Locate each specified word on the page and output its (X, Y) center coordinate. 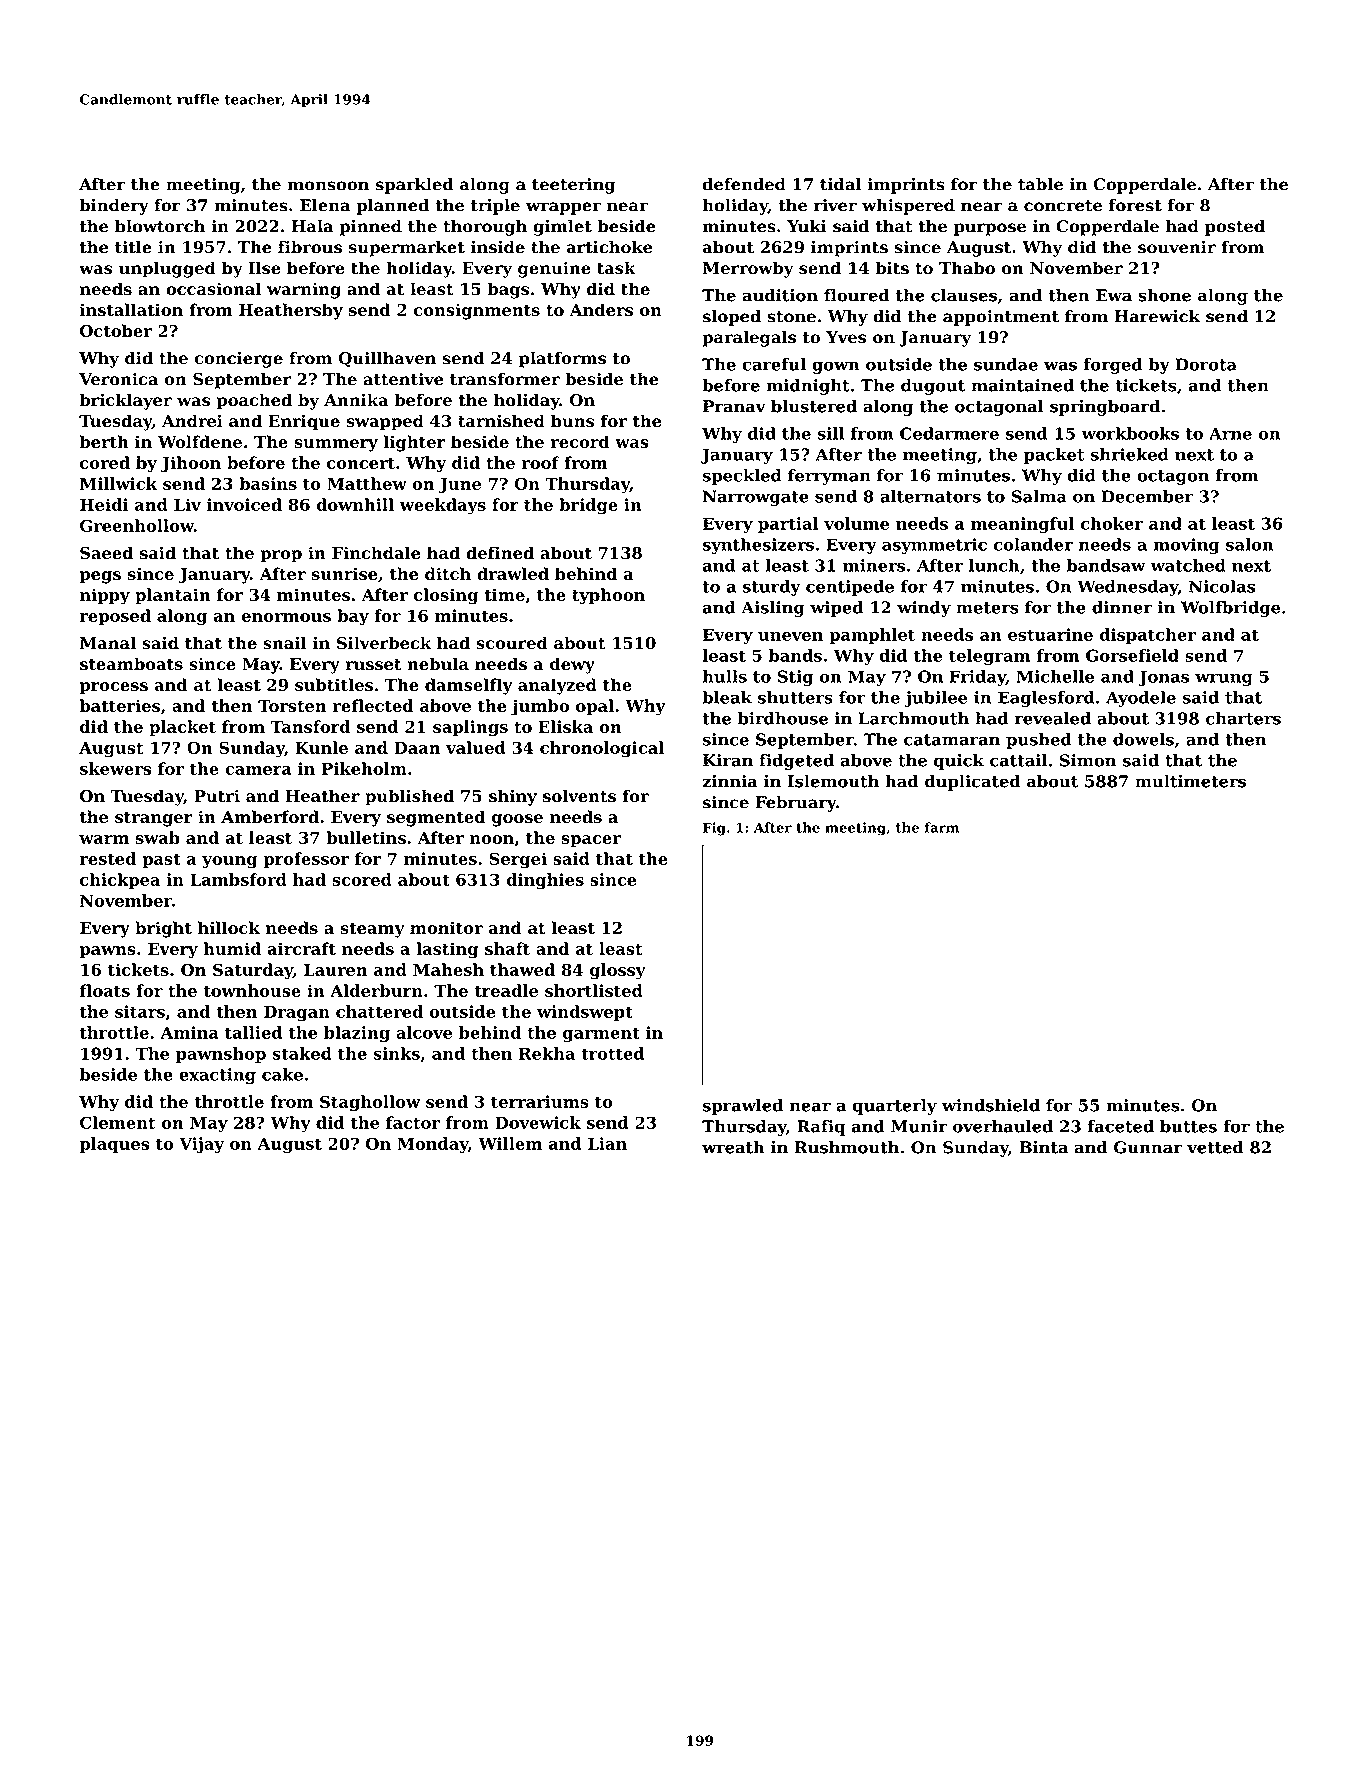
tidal (840, 184)
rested (108, 858)
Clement (118, 1122)
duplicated (973, 783)
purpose (990, 229)
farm (942, 827)
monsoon (328, 186)
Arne (1230, 433)
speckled (742, 477)
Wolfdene (200, 441)
